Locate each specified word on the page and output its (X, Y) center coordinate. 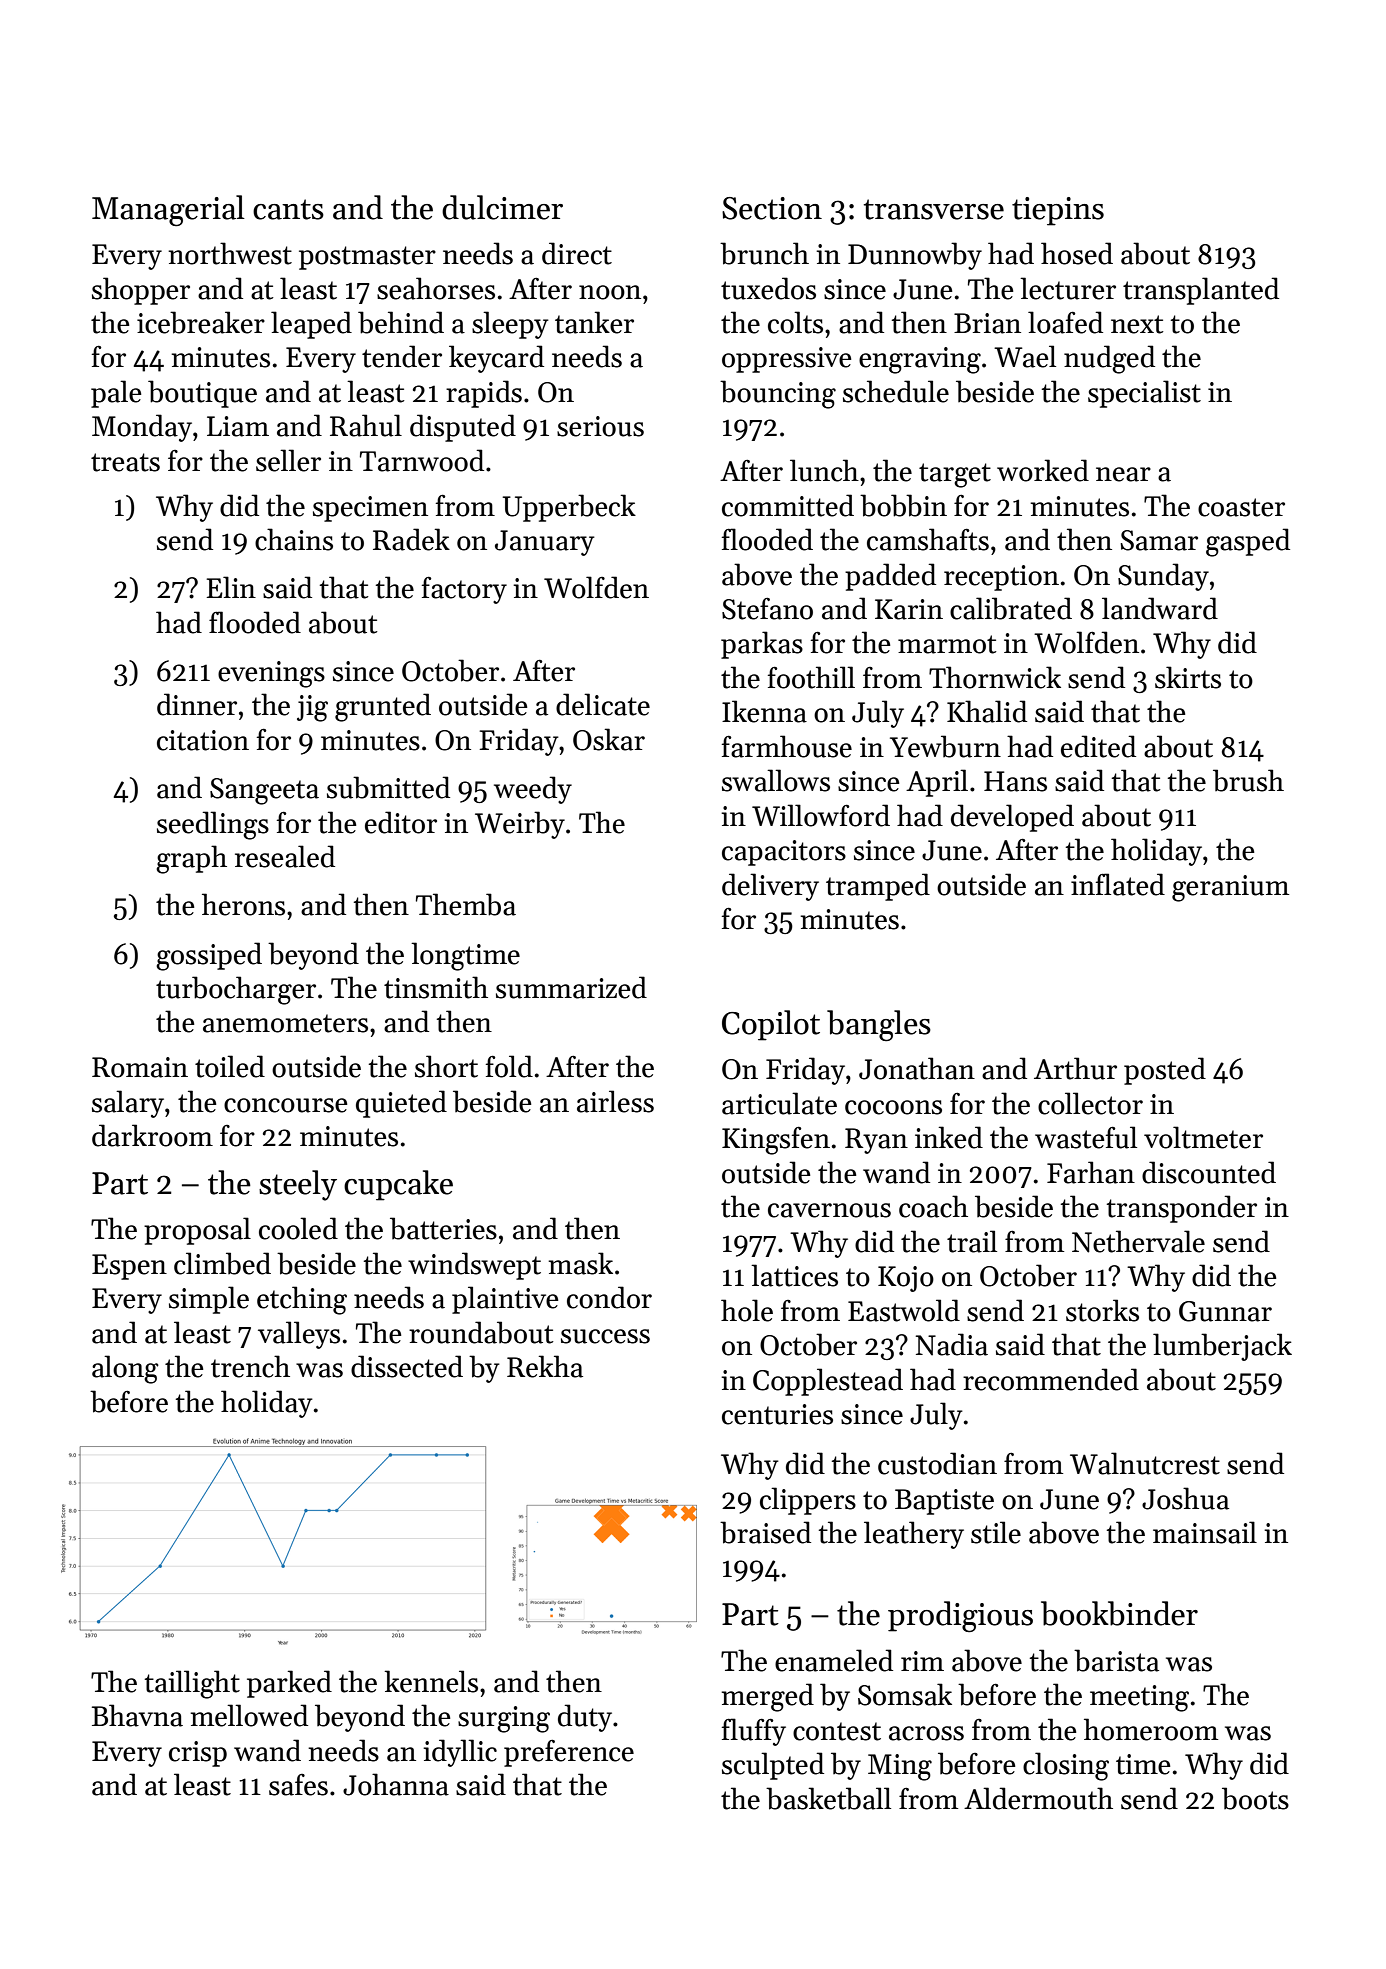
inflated (1118, 884)
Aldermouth (1038, 1798)
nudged (1109, 359)
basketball (828, 1798)
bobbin (903, 505)
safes (298, 1785)
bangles (879, 1025)
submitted (388, 787)
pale (116, 394)
